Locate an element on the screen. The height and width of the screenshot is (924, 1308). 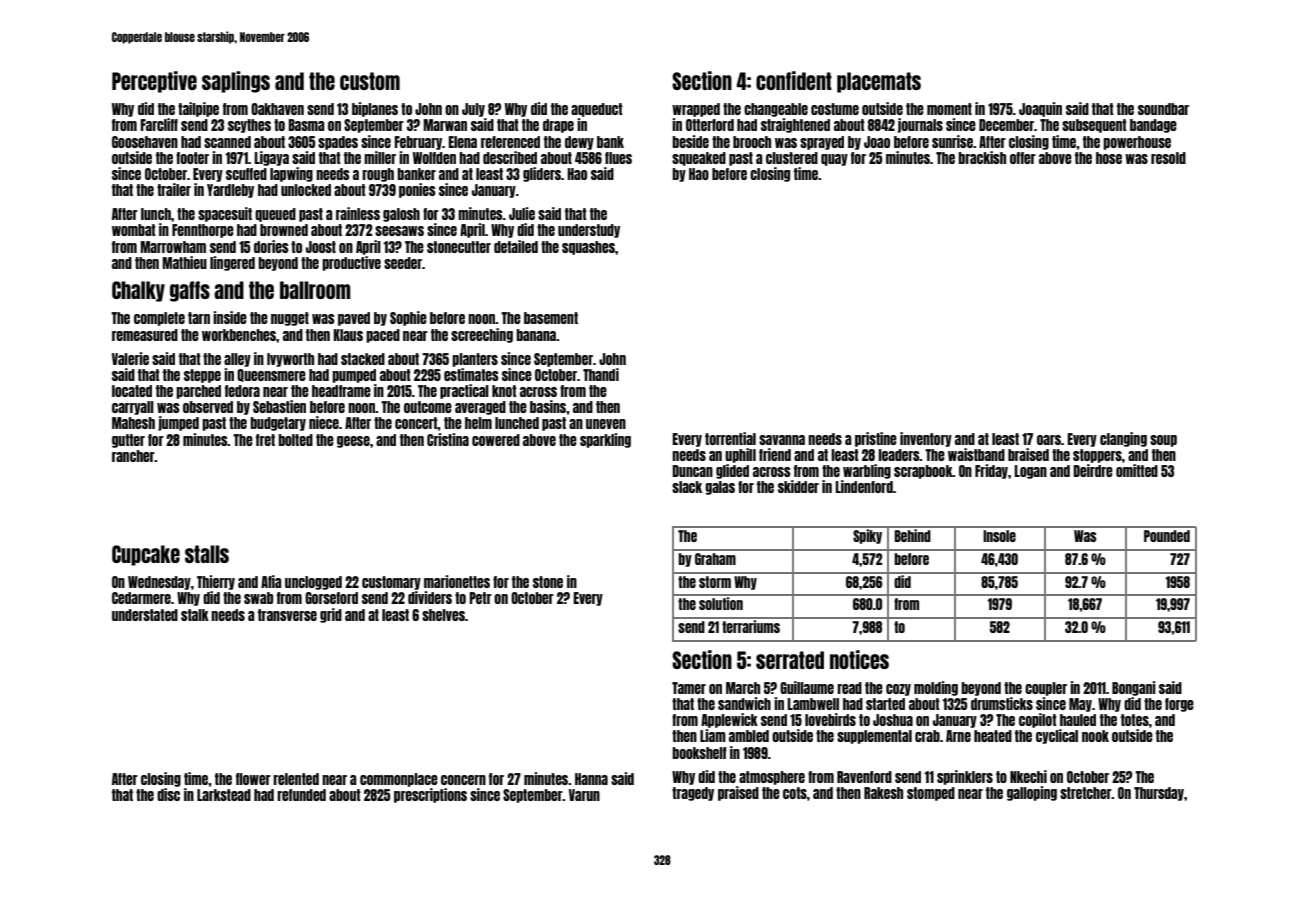
Afia is located at coordinates (271, 581).
